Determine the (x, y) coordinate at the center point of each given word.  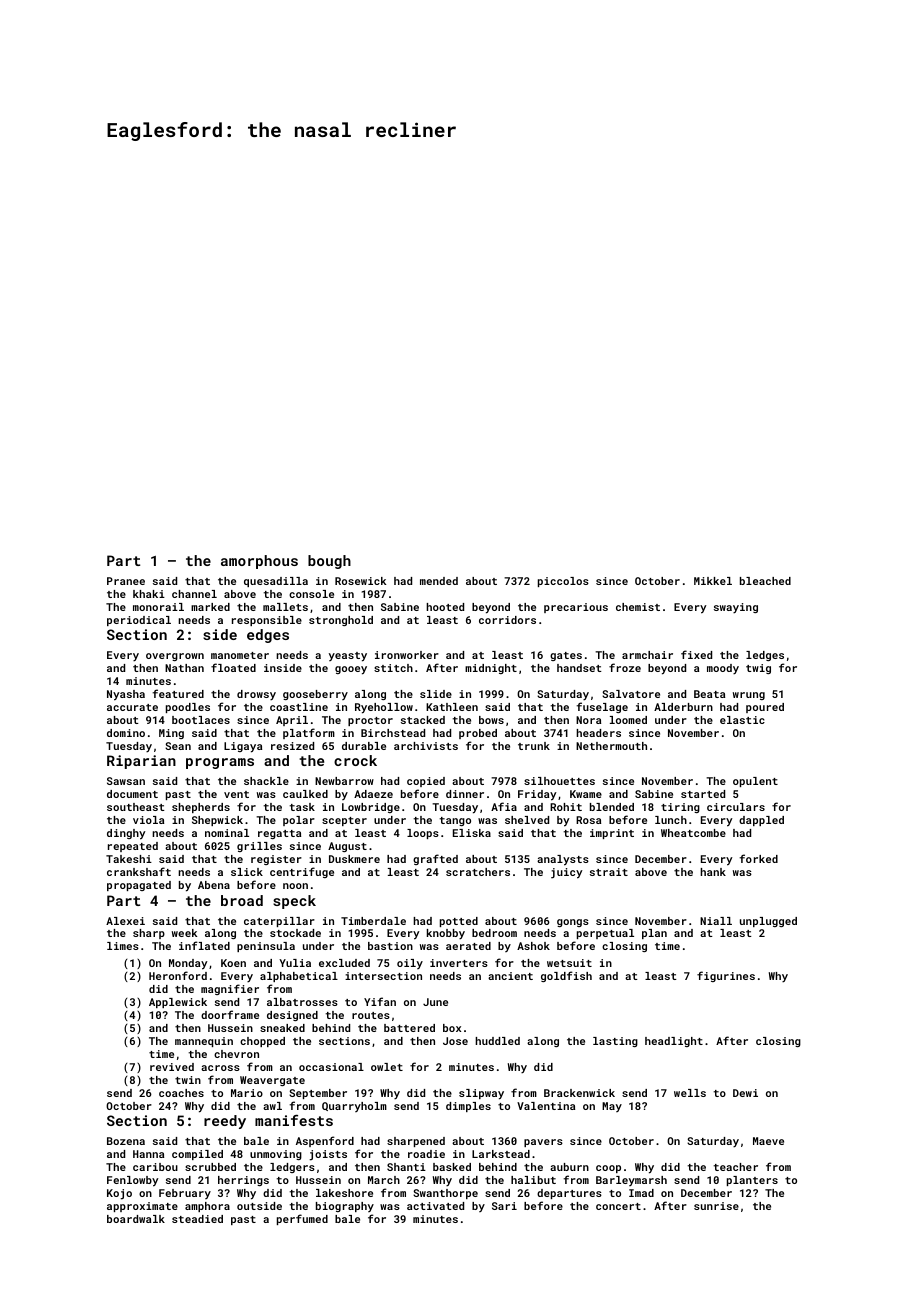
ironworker (407, 655)
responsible (267, 621)
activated (435, 1206)
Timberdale (373, 921)
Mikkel (713, 581)
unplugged (768, 922)
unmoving (276, 1155)
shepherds (201, 808)
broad (242, 900)
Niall (716, 921)
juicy (567, 873)
